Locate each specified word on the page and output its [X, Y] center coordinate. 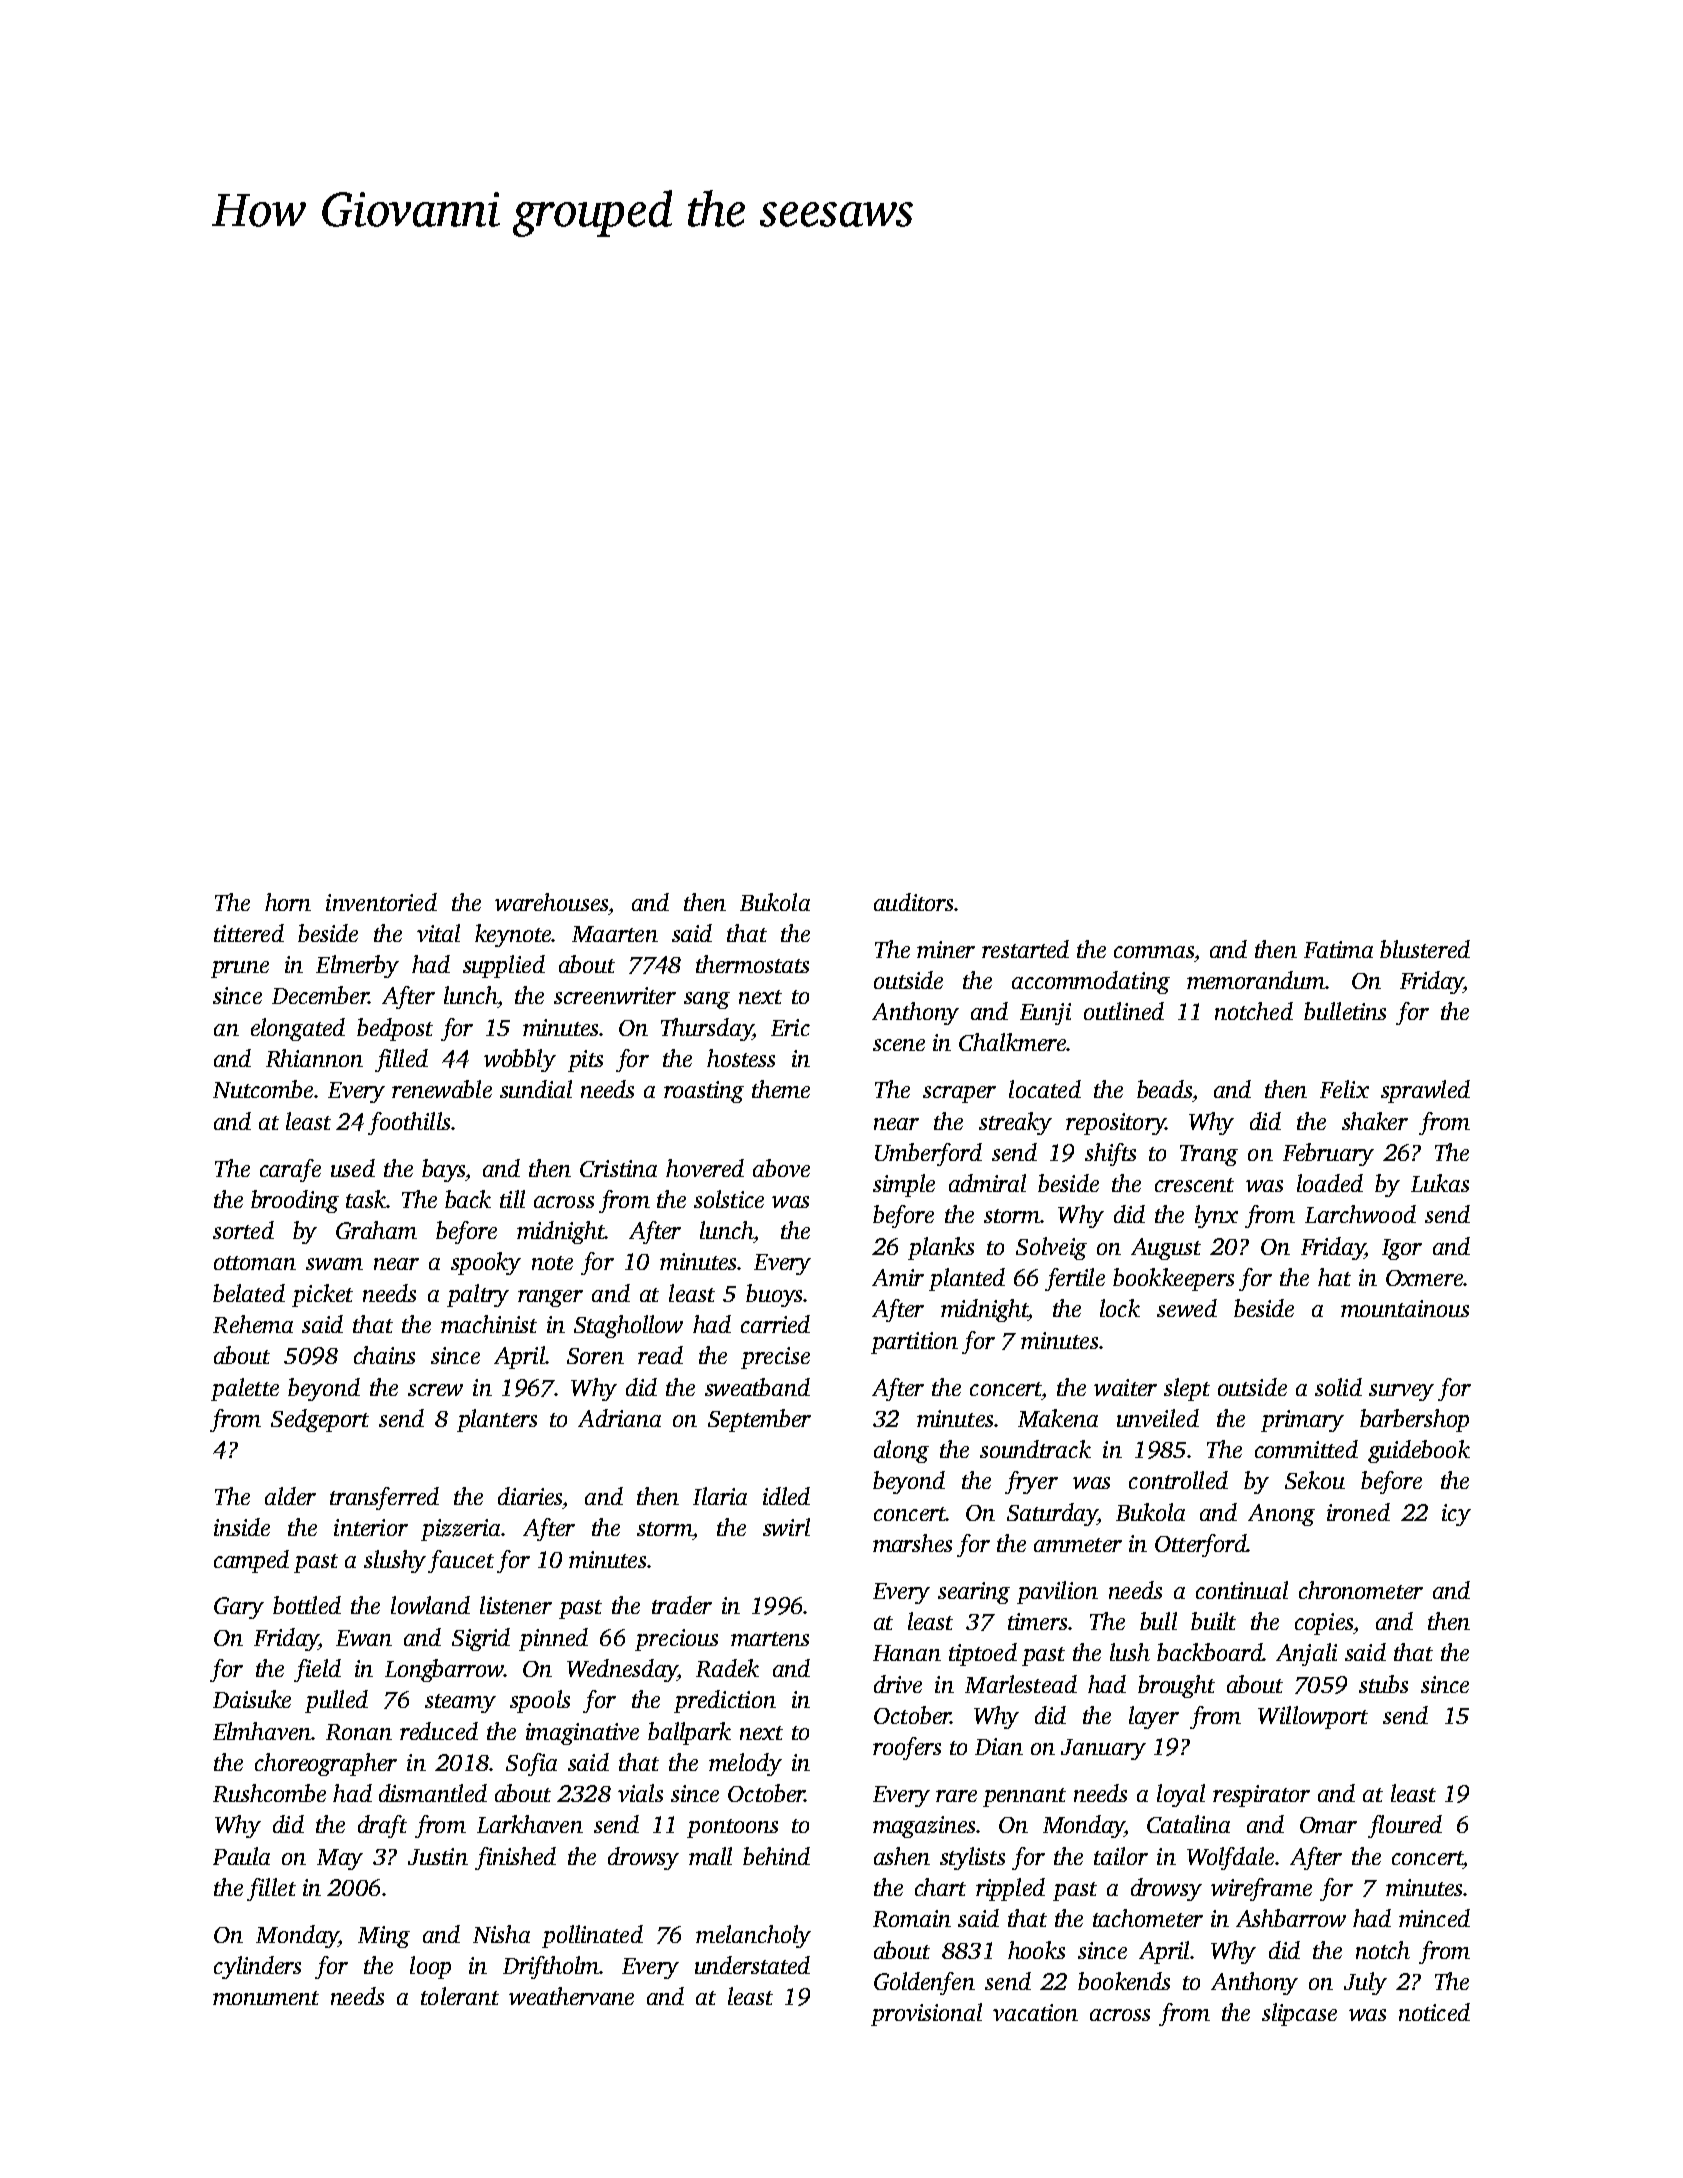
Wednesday [622, 1670]
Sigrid [481, 1639]
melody [745, 1764]
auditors [913, 902]
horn [288, 902]
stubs [1383, 1684]
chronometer [1361, 1590]
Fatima [1338, 949]
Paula [241, 1856]
